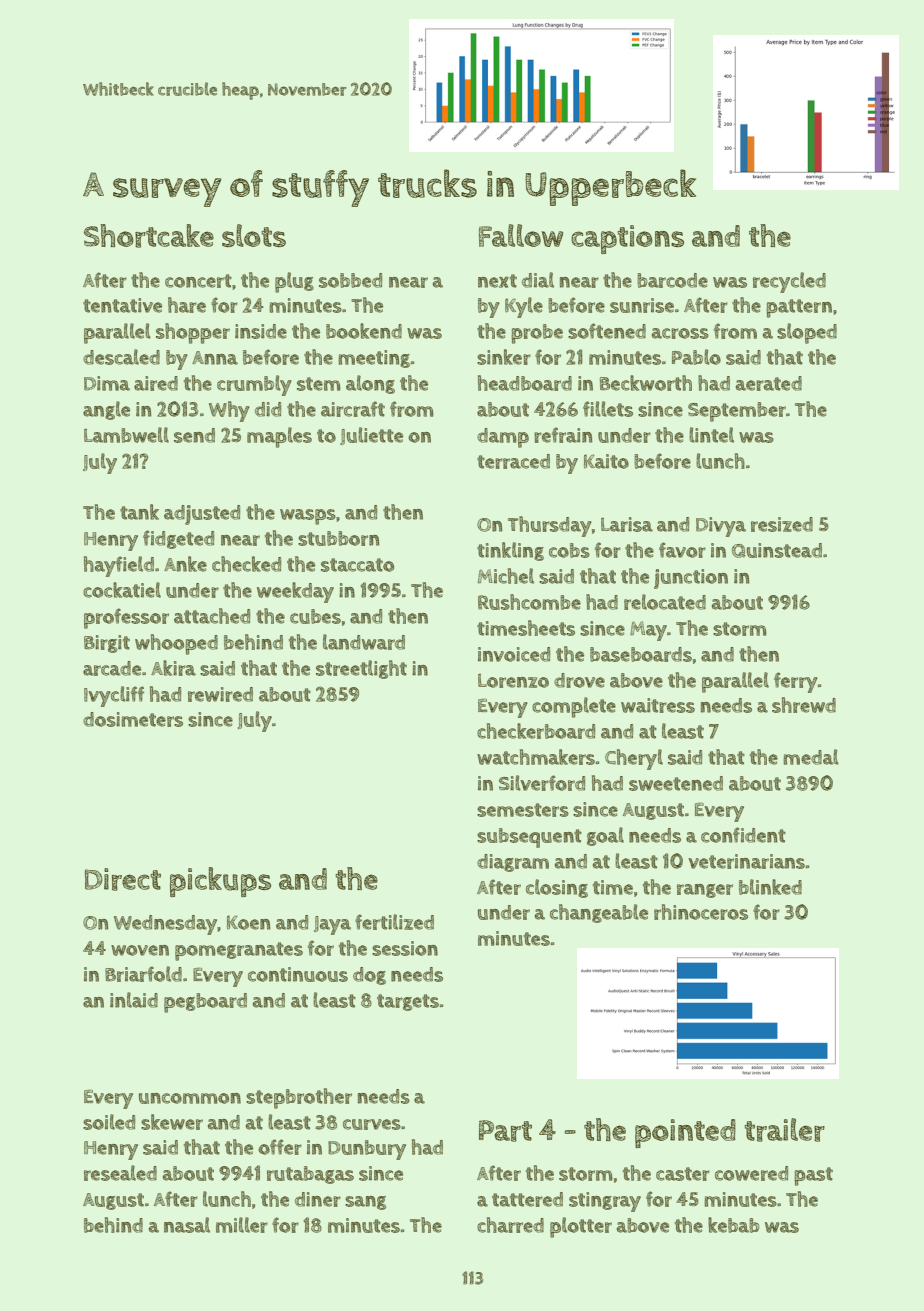 The image size is (924, 1311). I want to click on pegboard, so click(205, 1003).
